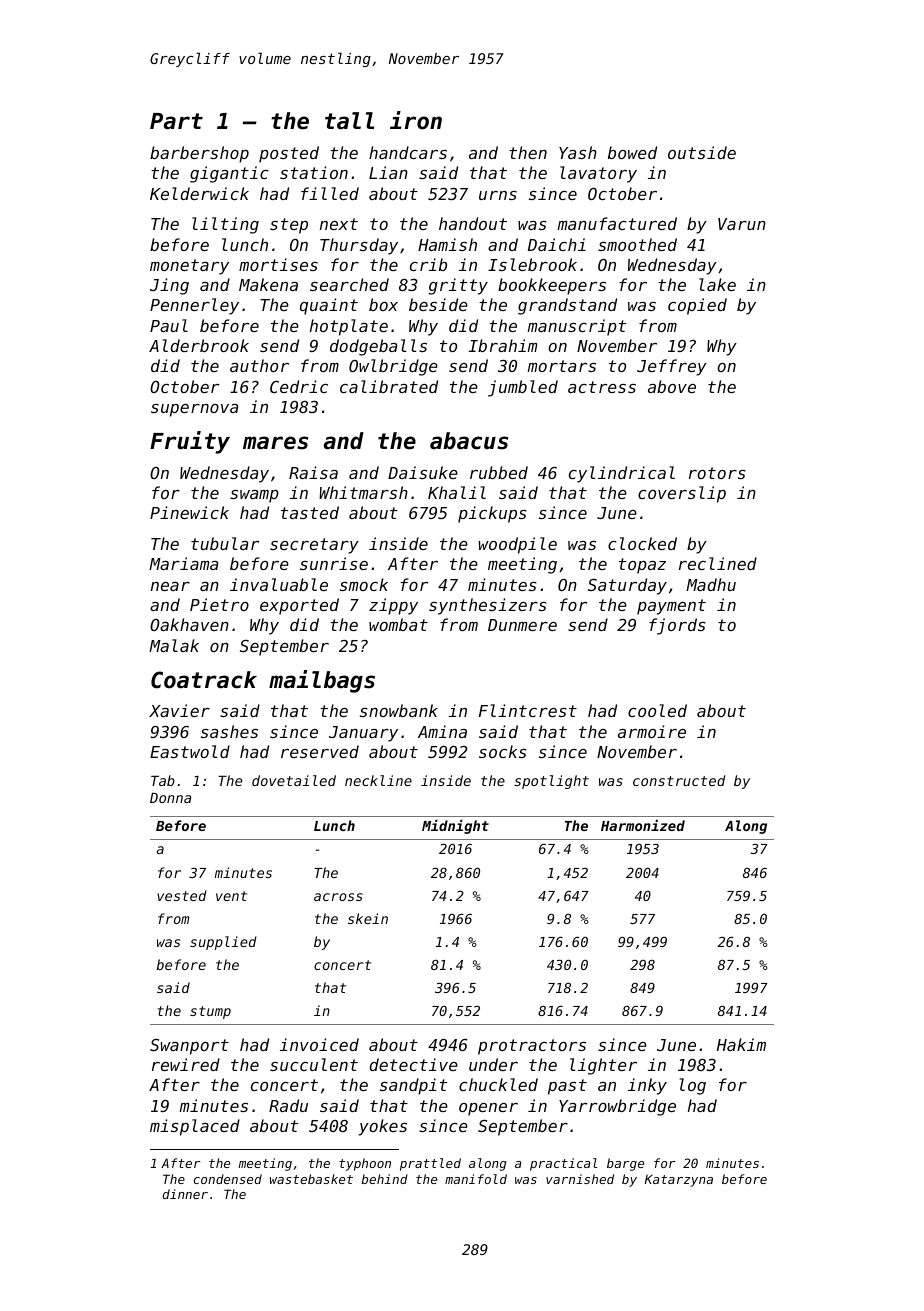 This screenshot has height=1311, width=924. I want to click on Fruity, so click(190, 442).
